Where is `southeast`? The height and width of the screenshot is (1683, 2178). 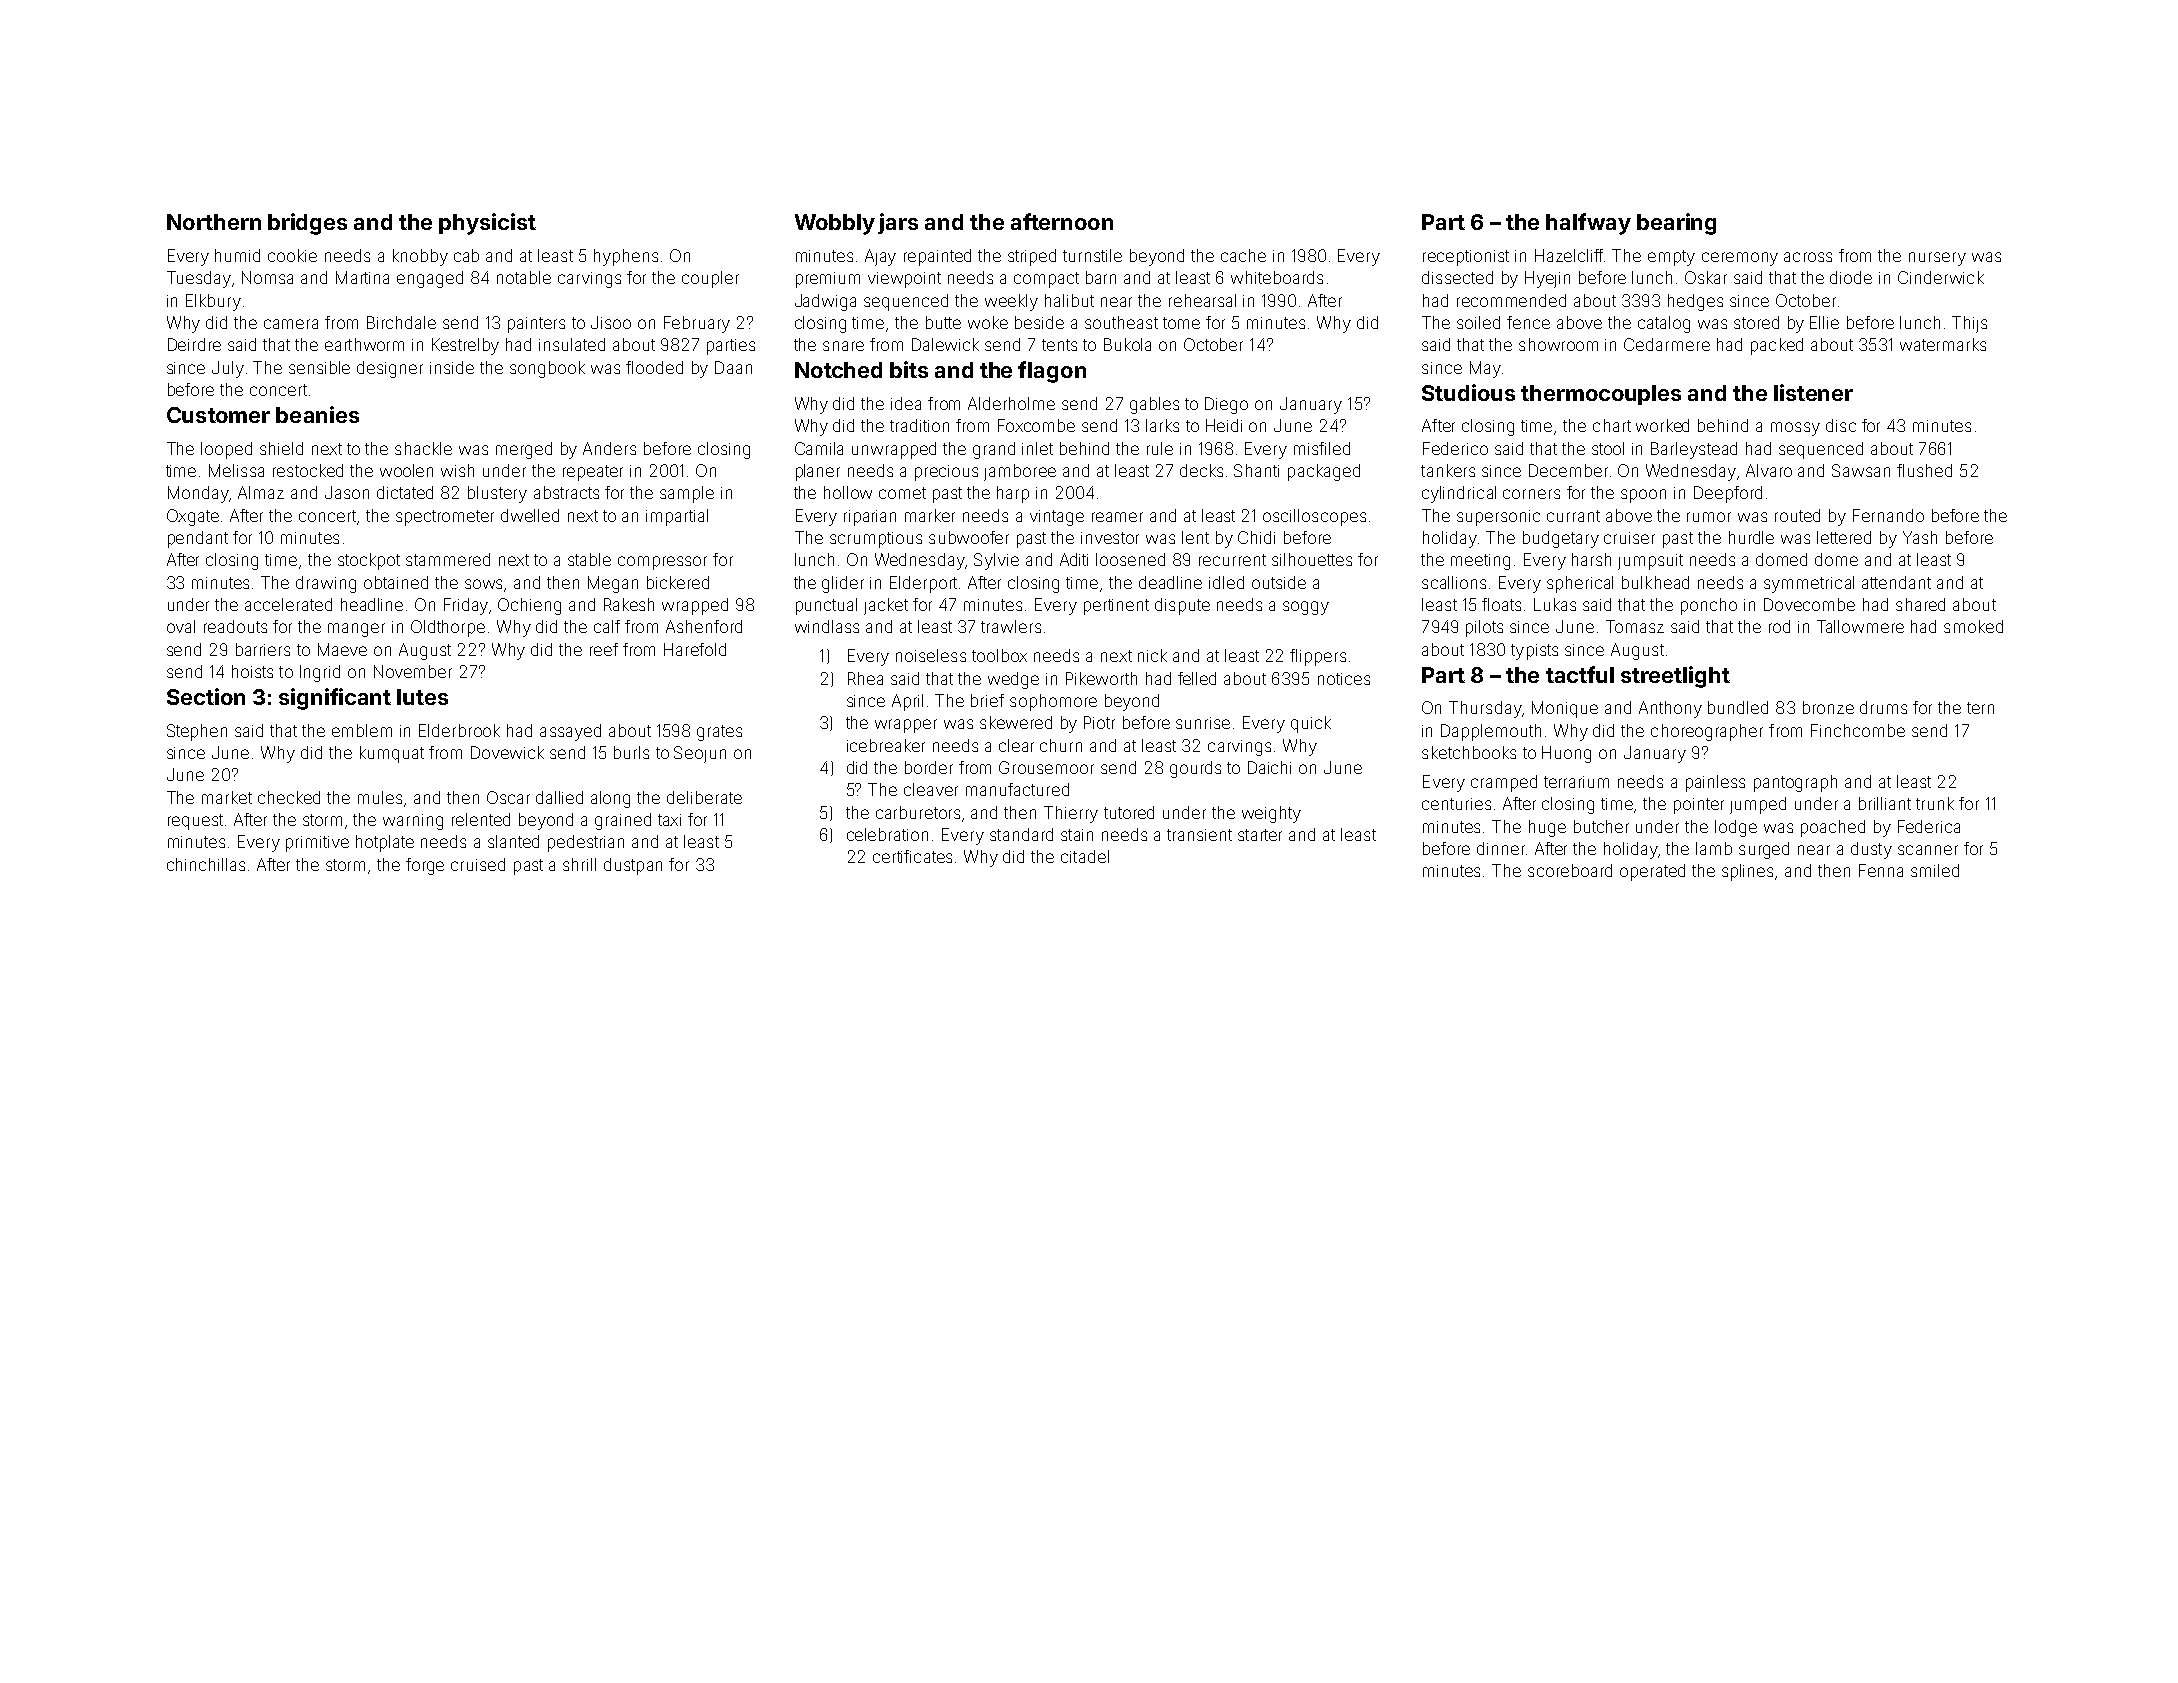 southeast is located at coordinates (1121, 322).
